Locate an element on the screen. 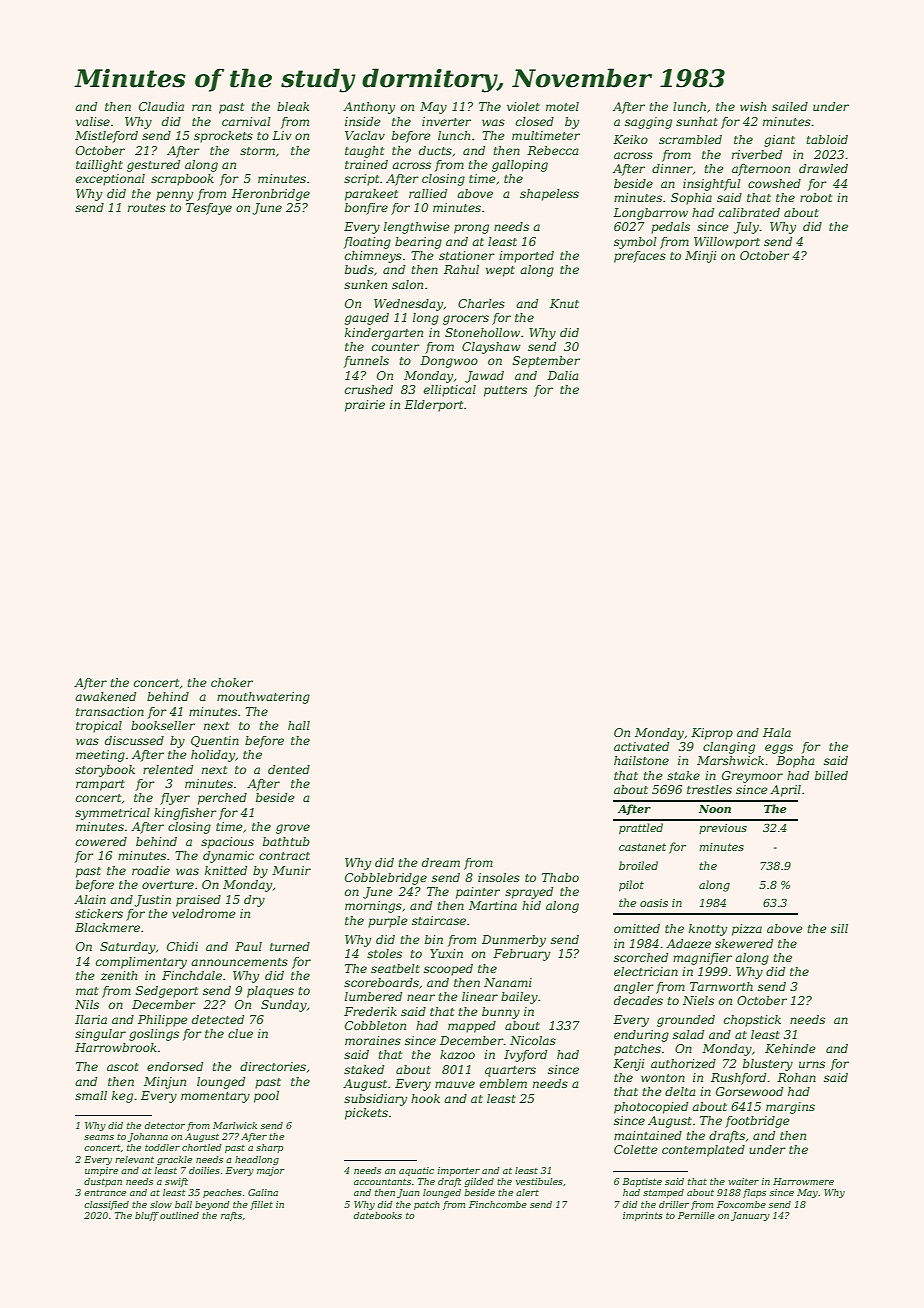 The height and width of the screenshot is (1308, 924). hailstone is located at coordinates (641, 760).
